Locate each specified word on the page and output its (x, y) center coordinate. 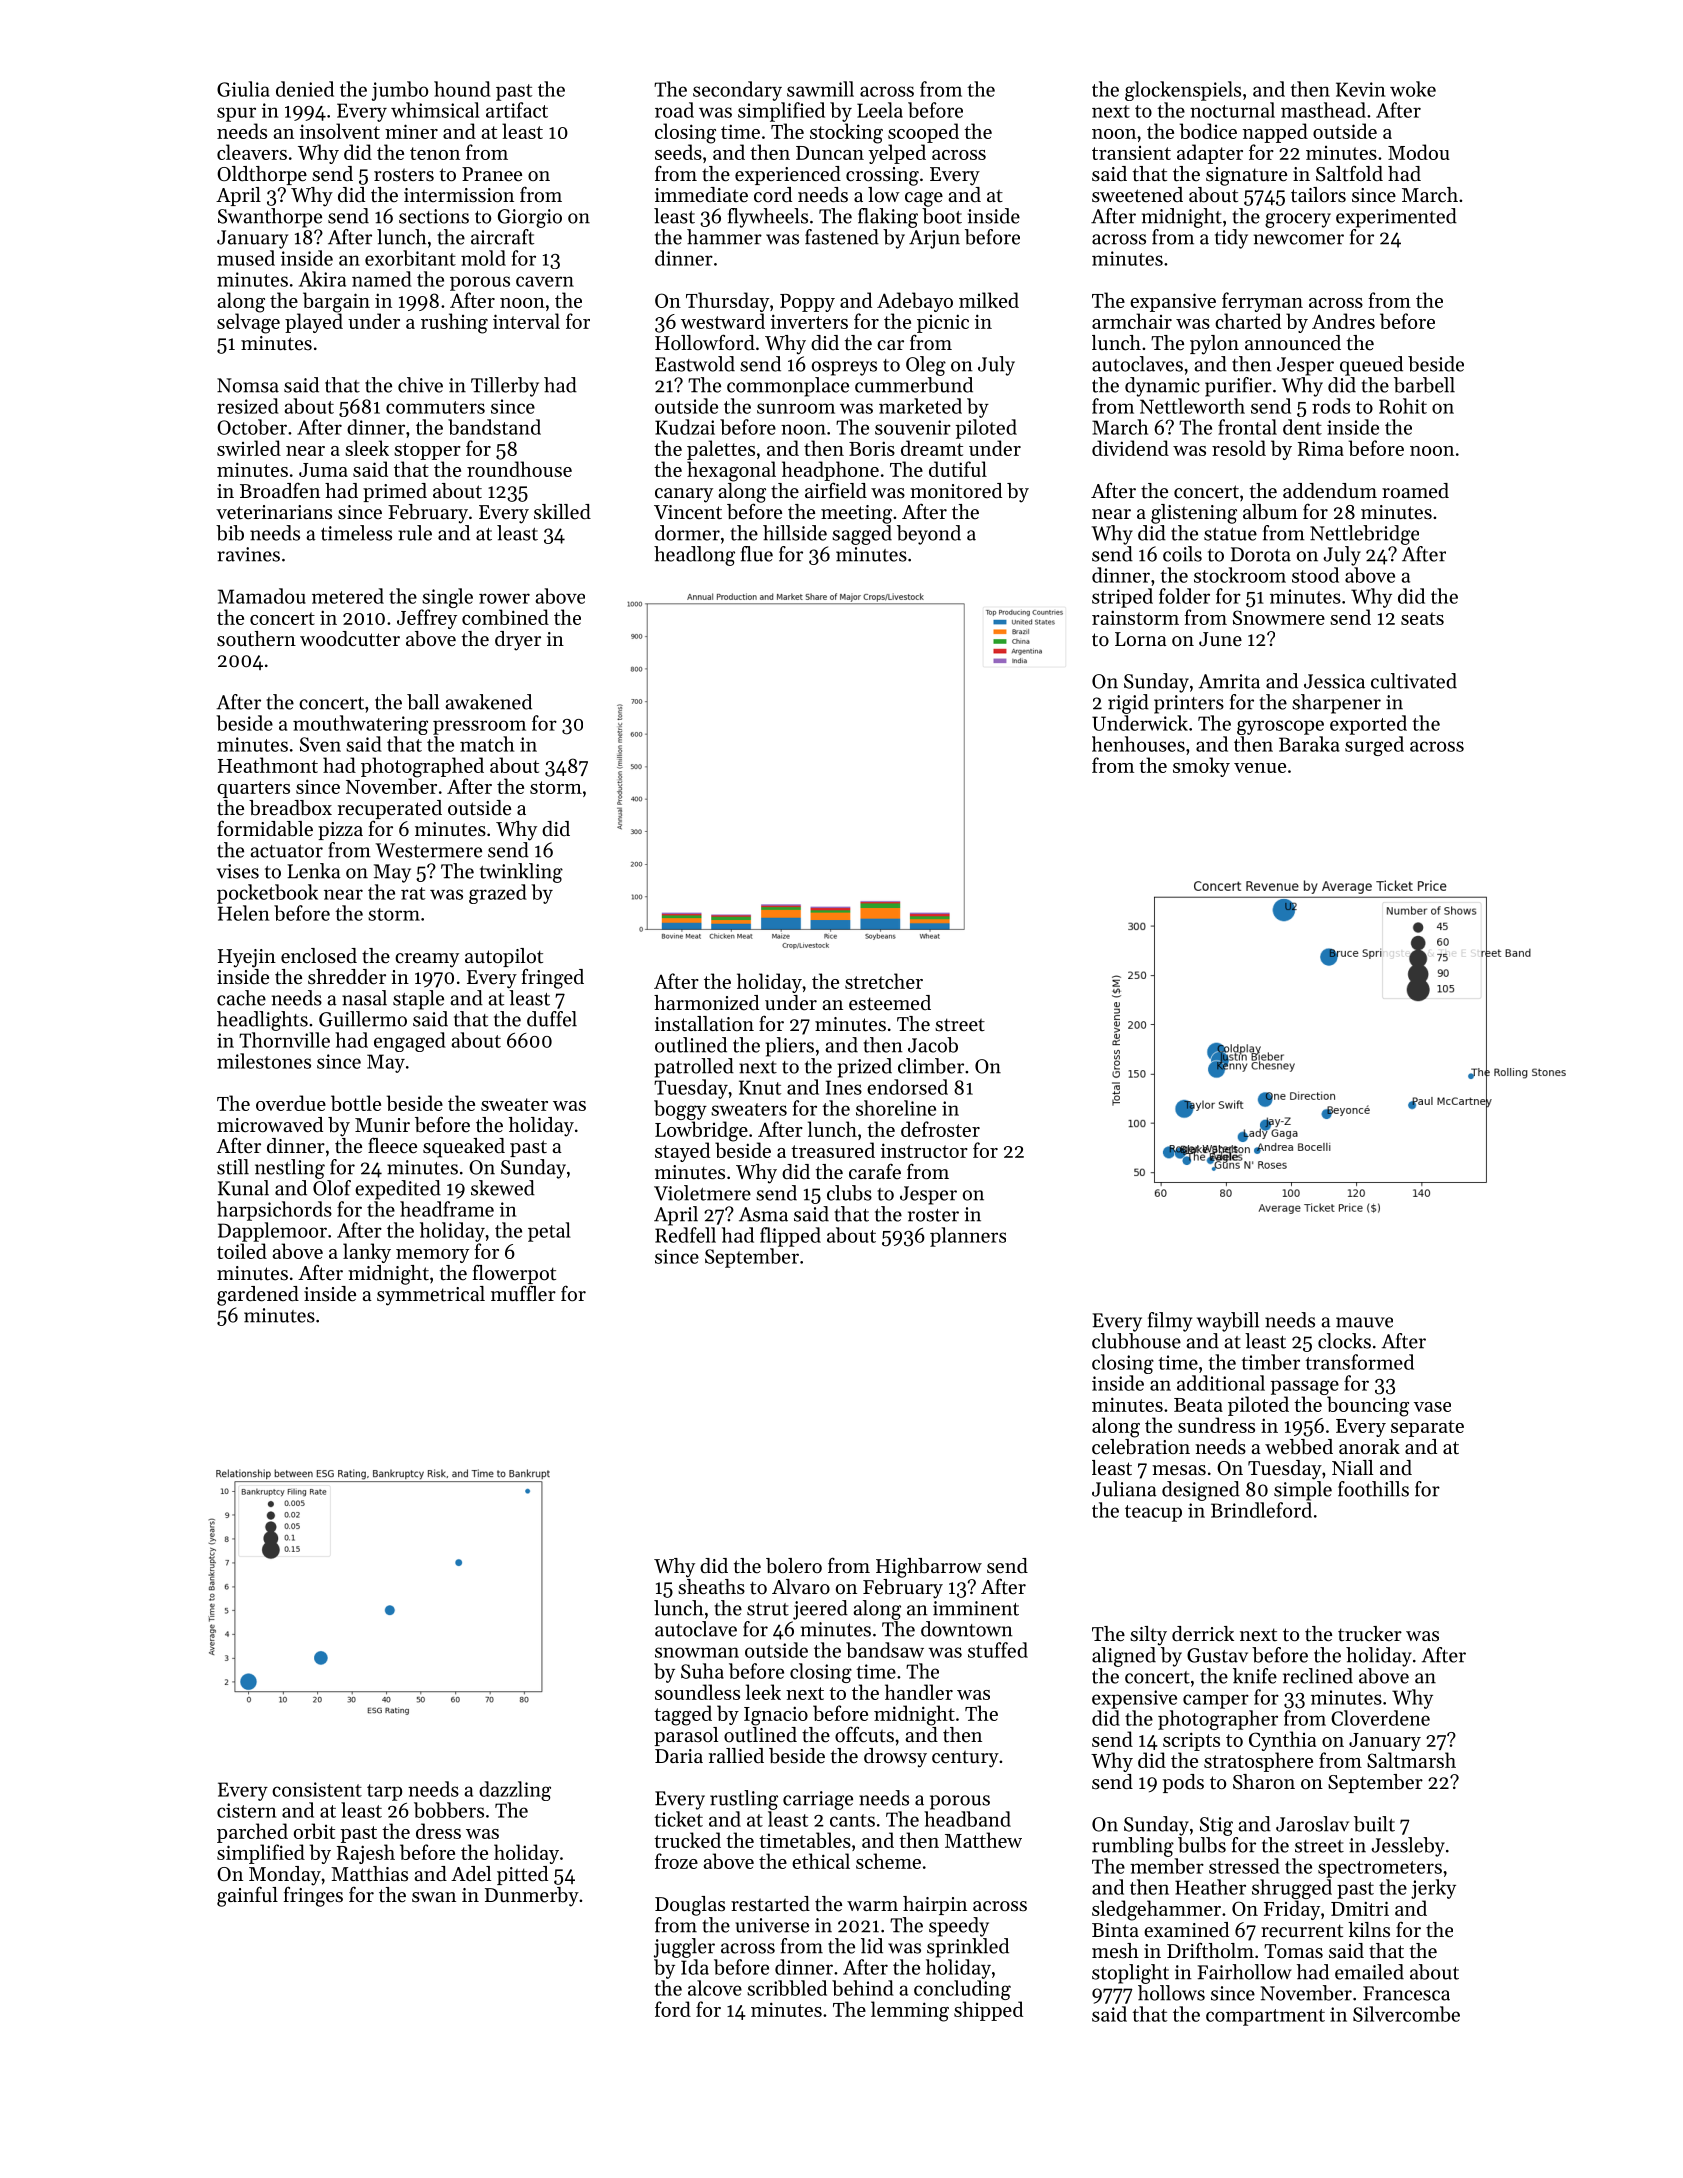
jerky (1433, 1889)
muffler (523, 1293)
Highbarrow (929, 1568)
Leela (880, 110)
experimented (1396, 218)
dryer (518, 641)
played (314, 323)
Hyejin (247, 958)
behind (863, 1988)
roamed (1415, 491)
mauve (1364, 1322)
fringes (313, 1896)
